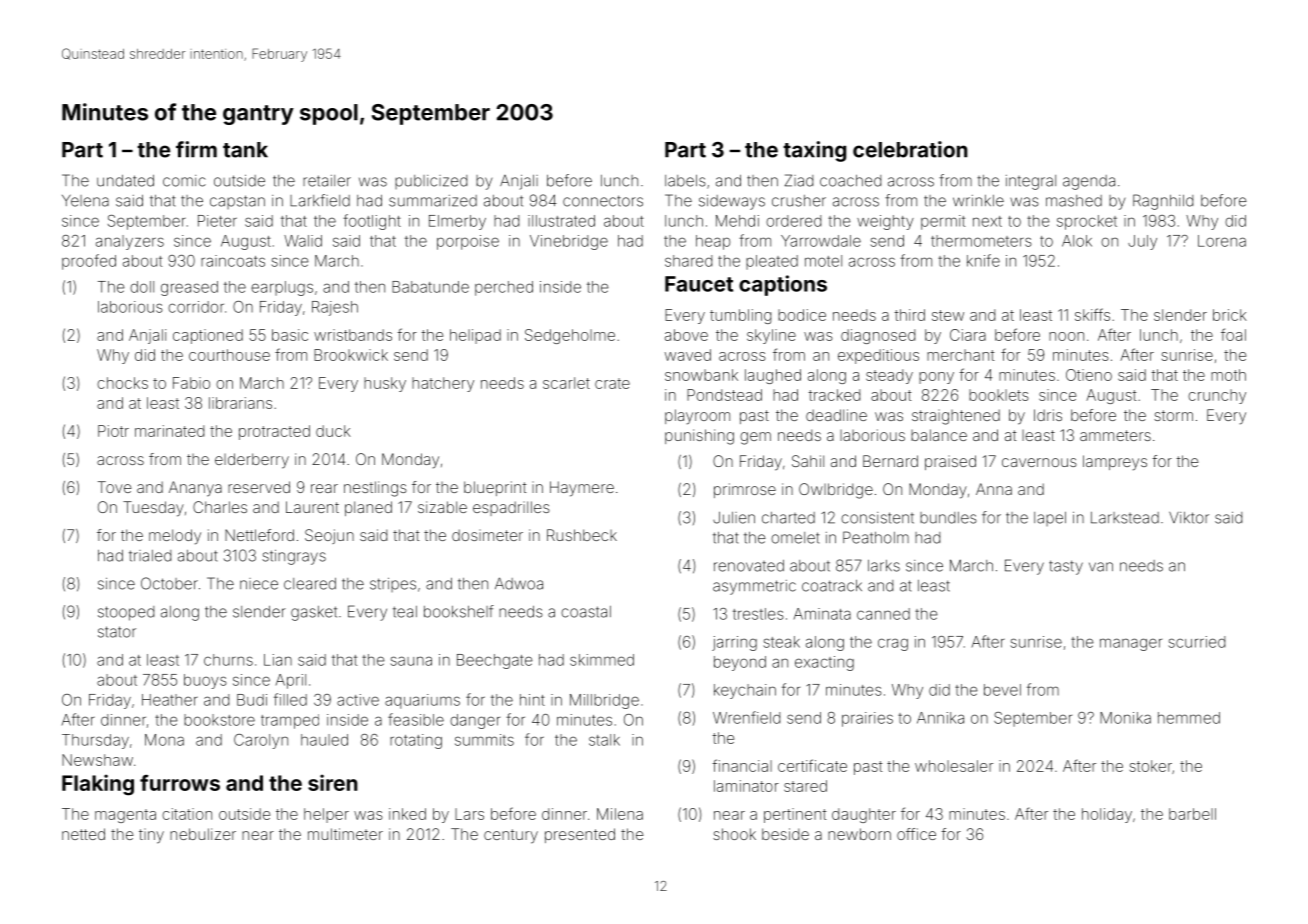 The height and width of the screenshot is (924, 1308). What do you see at coordinates (1089, 182) in the screenshot?
I see `agenda` at bounding box center [1089, 182].
